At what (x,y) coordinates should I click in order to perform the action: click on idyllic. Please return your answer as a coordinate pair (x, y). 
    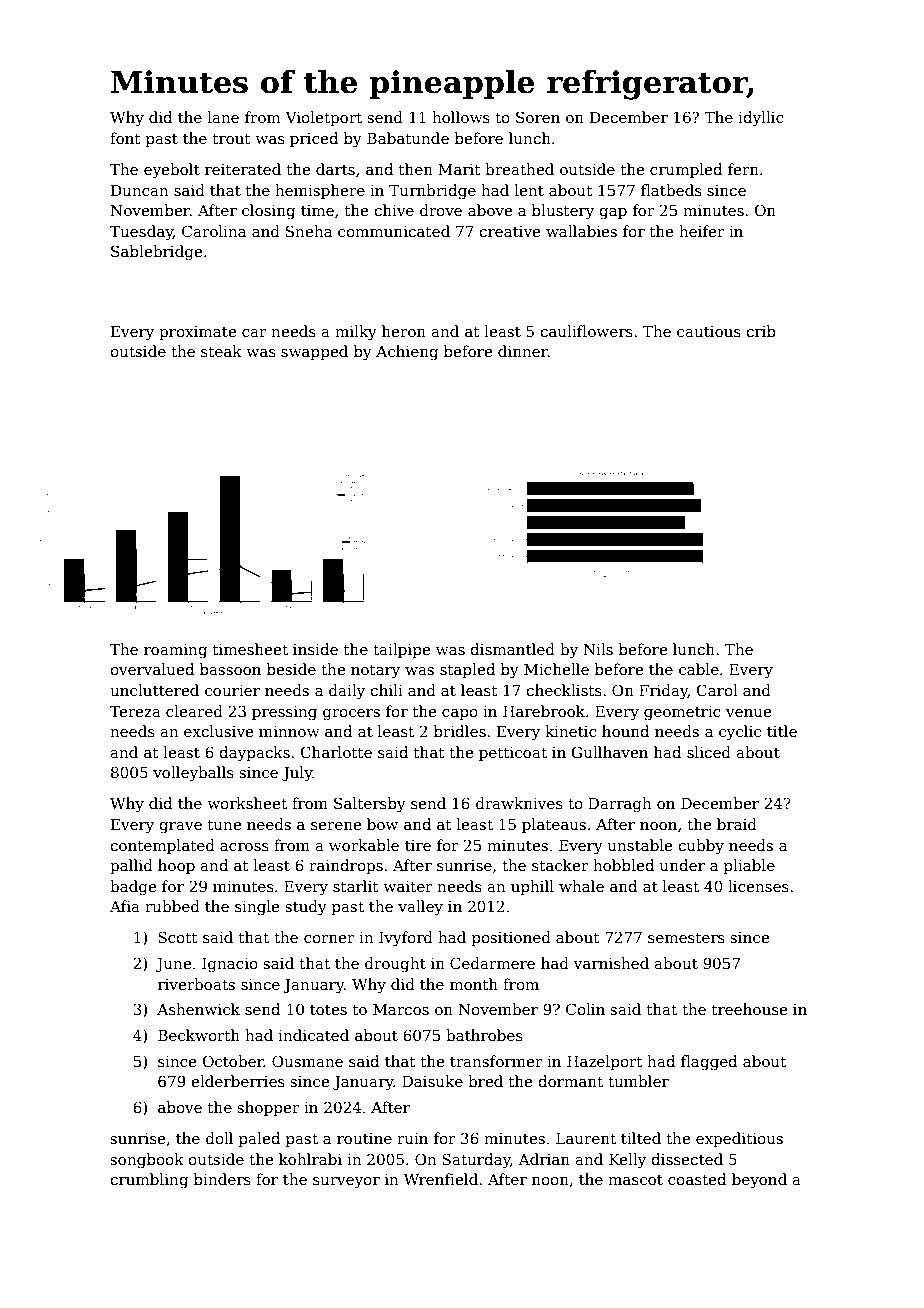
    Looking at the image, I should click on (761, 119).
